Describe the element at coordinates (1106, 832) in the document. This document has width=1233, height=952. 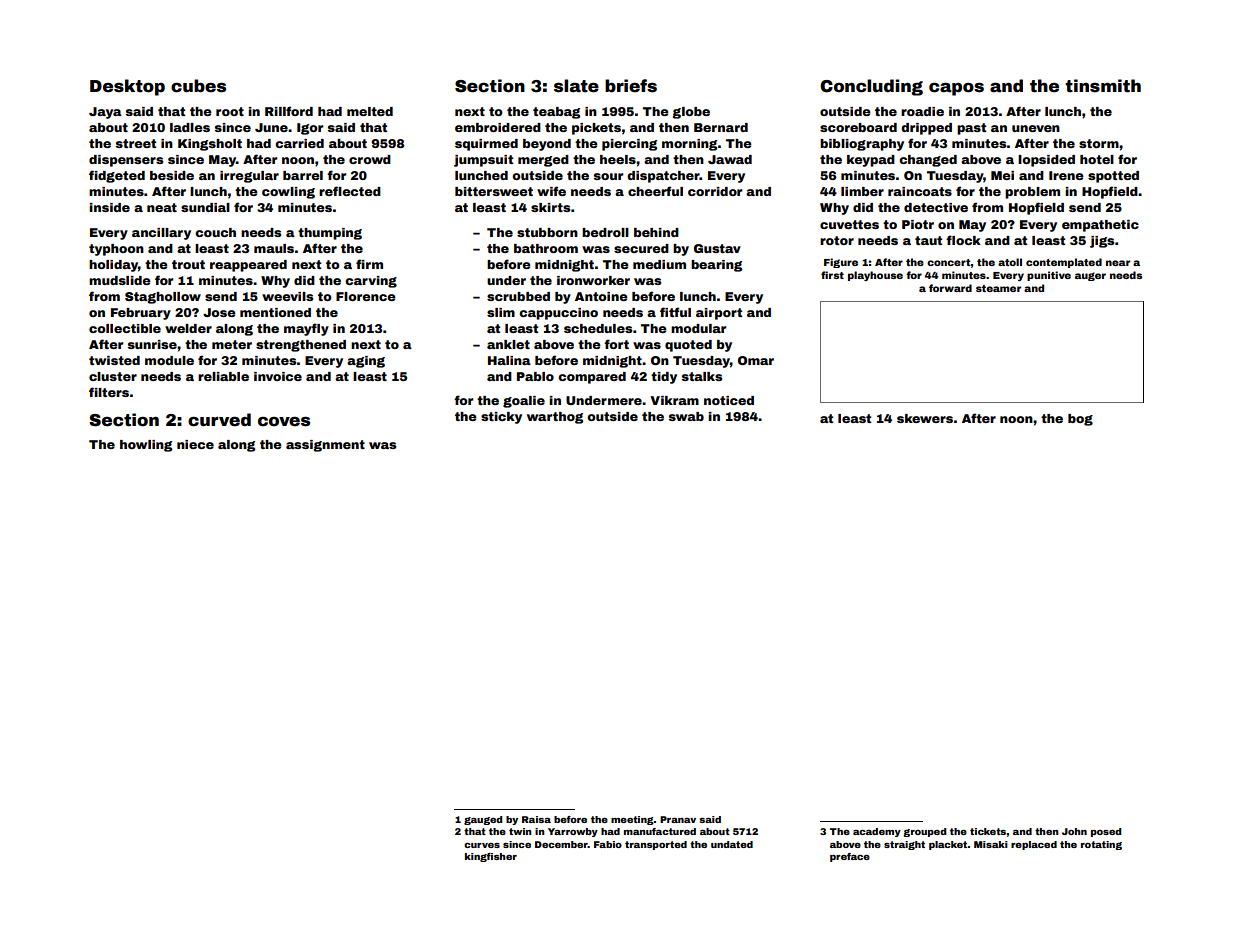
I see `posed` at that location.
